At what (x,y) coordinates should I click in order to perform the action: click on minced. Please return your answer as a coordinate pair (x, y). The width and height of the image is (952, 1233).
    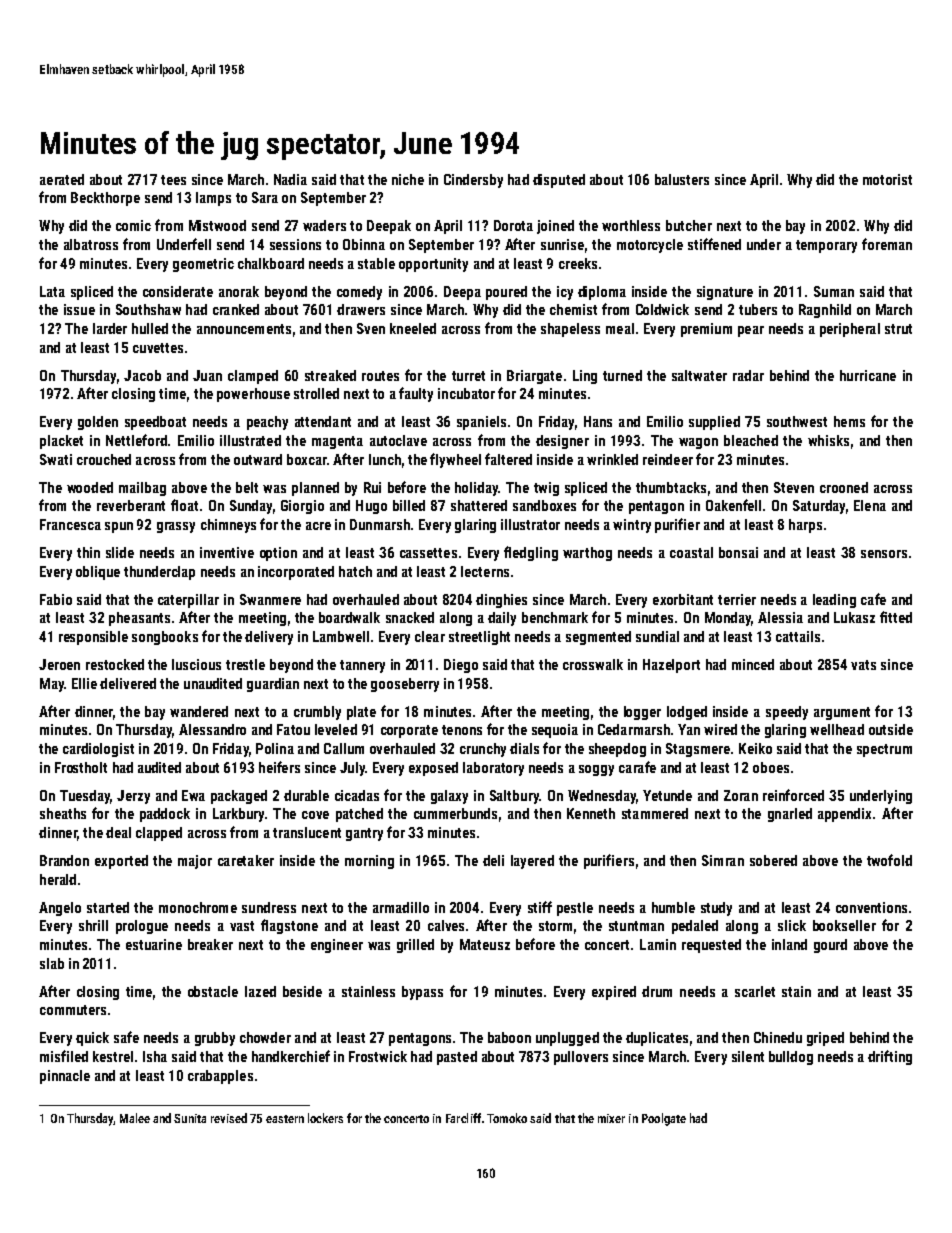
    Looking at the image, I should click on (753, 664).
